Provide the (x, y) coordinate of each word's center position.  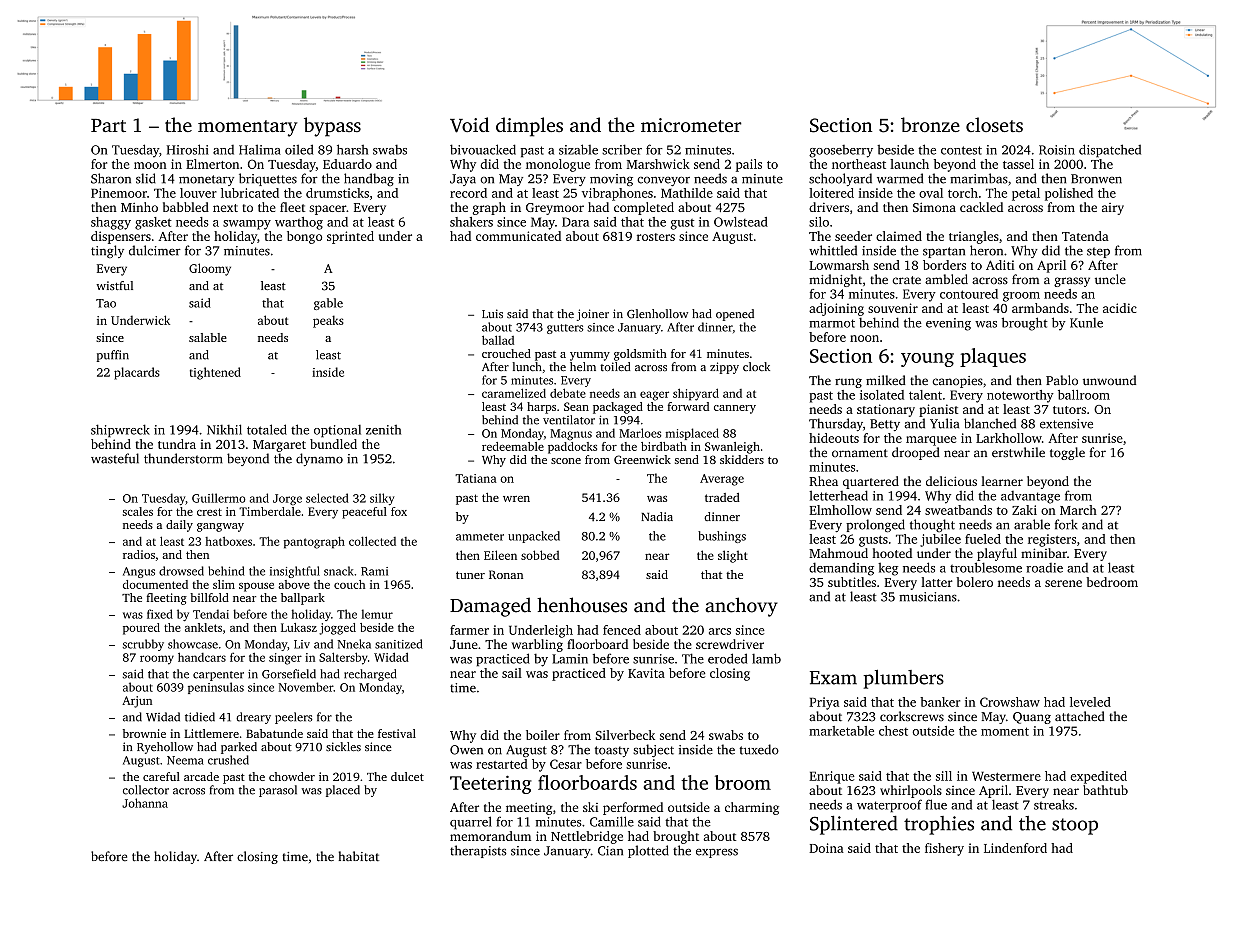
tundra (177, 444)
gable (328, 304)
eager (654, 396)
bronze (930, 124)
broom (743, 782)
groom (1021, 297)
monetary (206, 180)
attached (1080, 716)
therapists (478, 851)
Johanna (145, 803)
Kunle (1086, 323)
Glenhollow (657, 314)
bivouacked (483, 149)
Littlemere (211, 733)
